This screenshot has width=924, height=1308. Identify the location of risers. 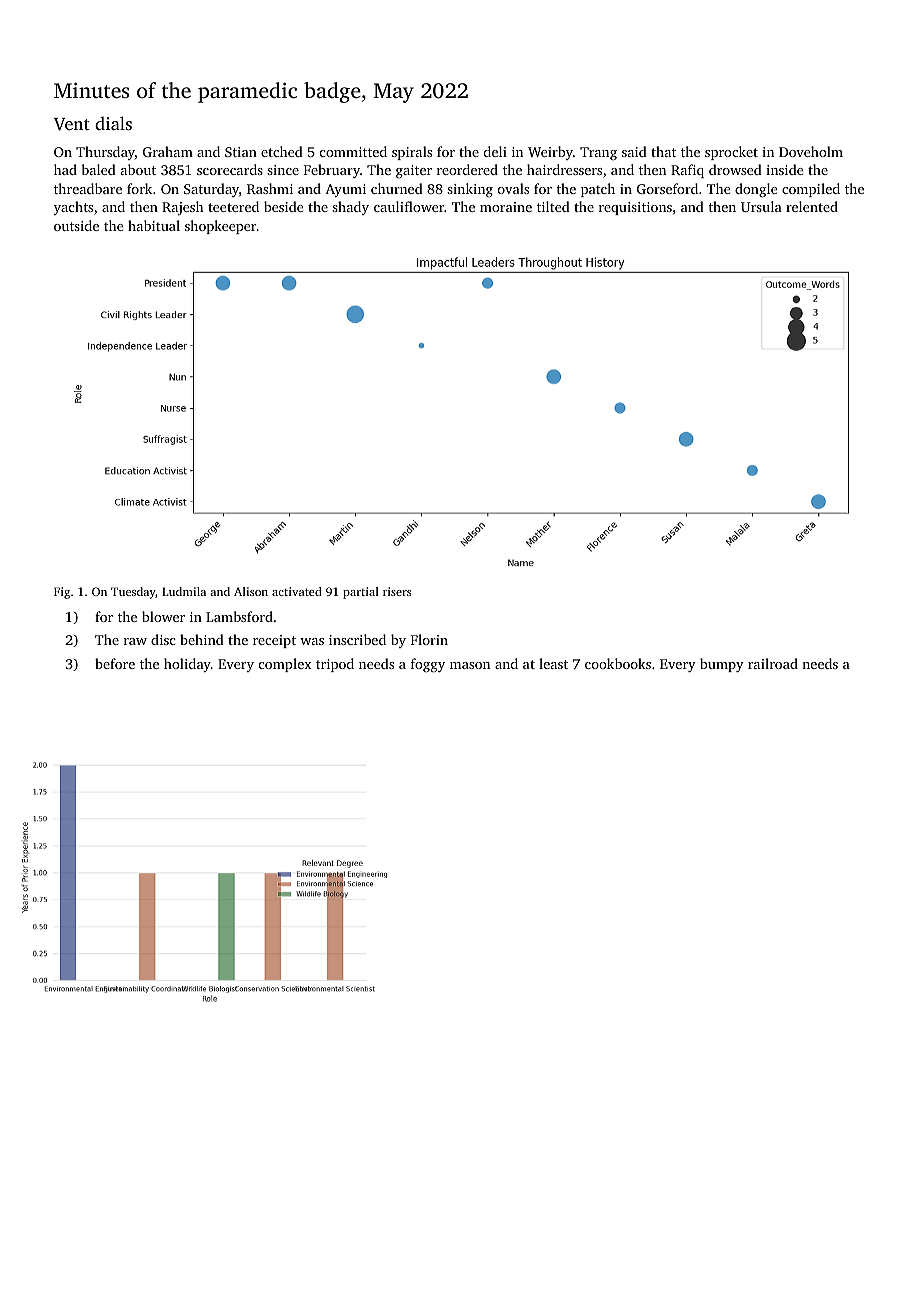
(397, 591).
